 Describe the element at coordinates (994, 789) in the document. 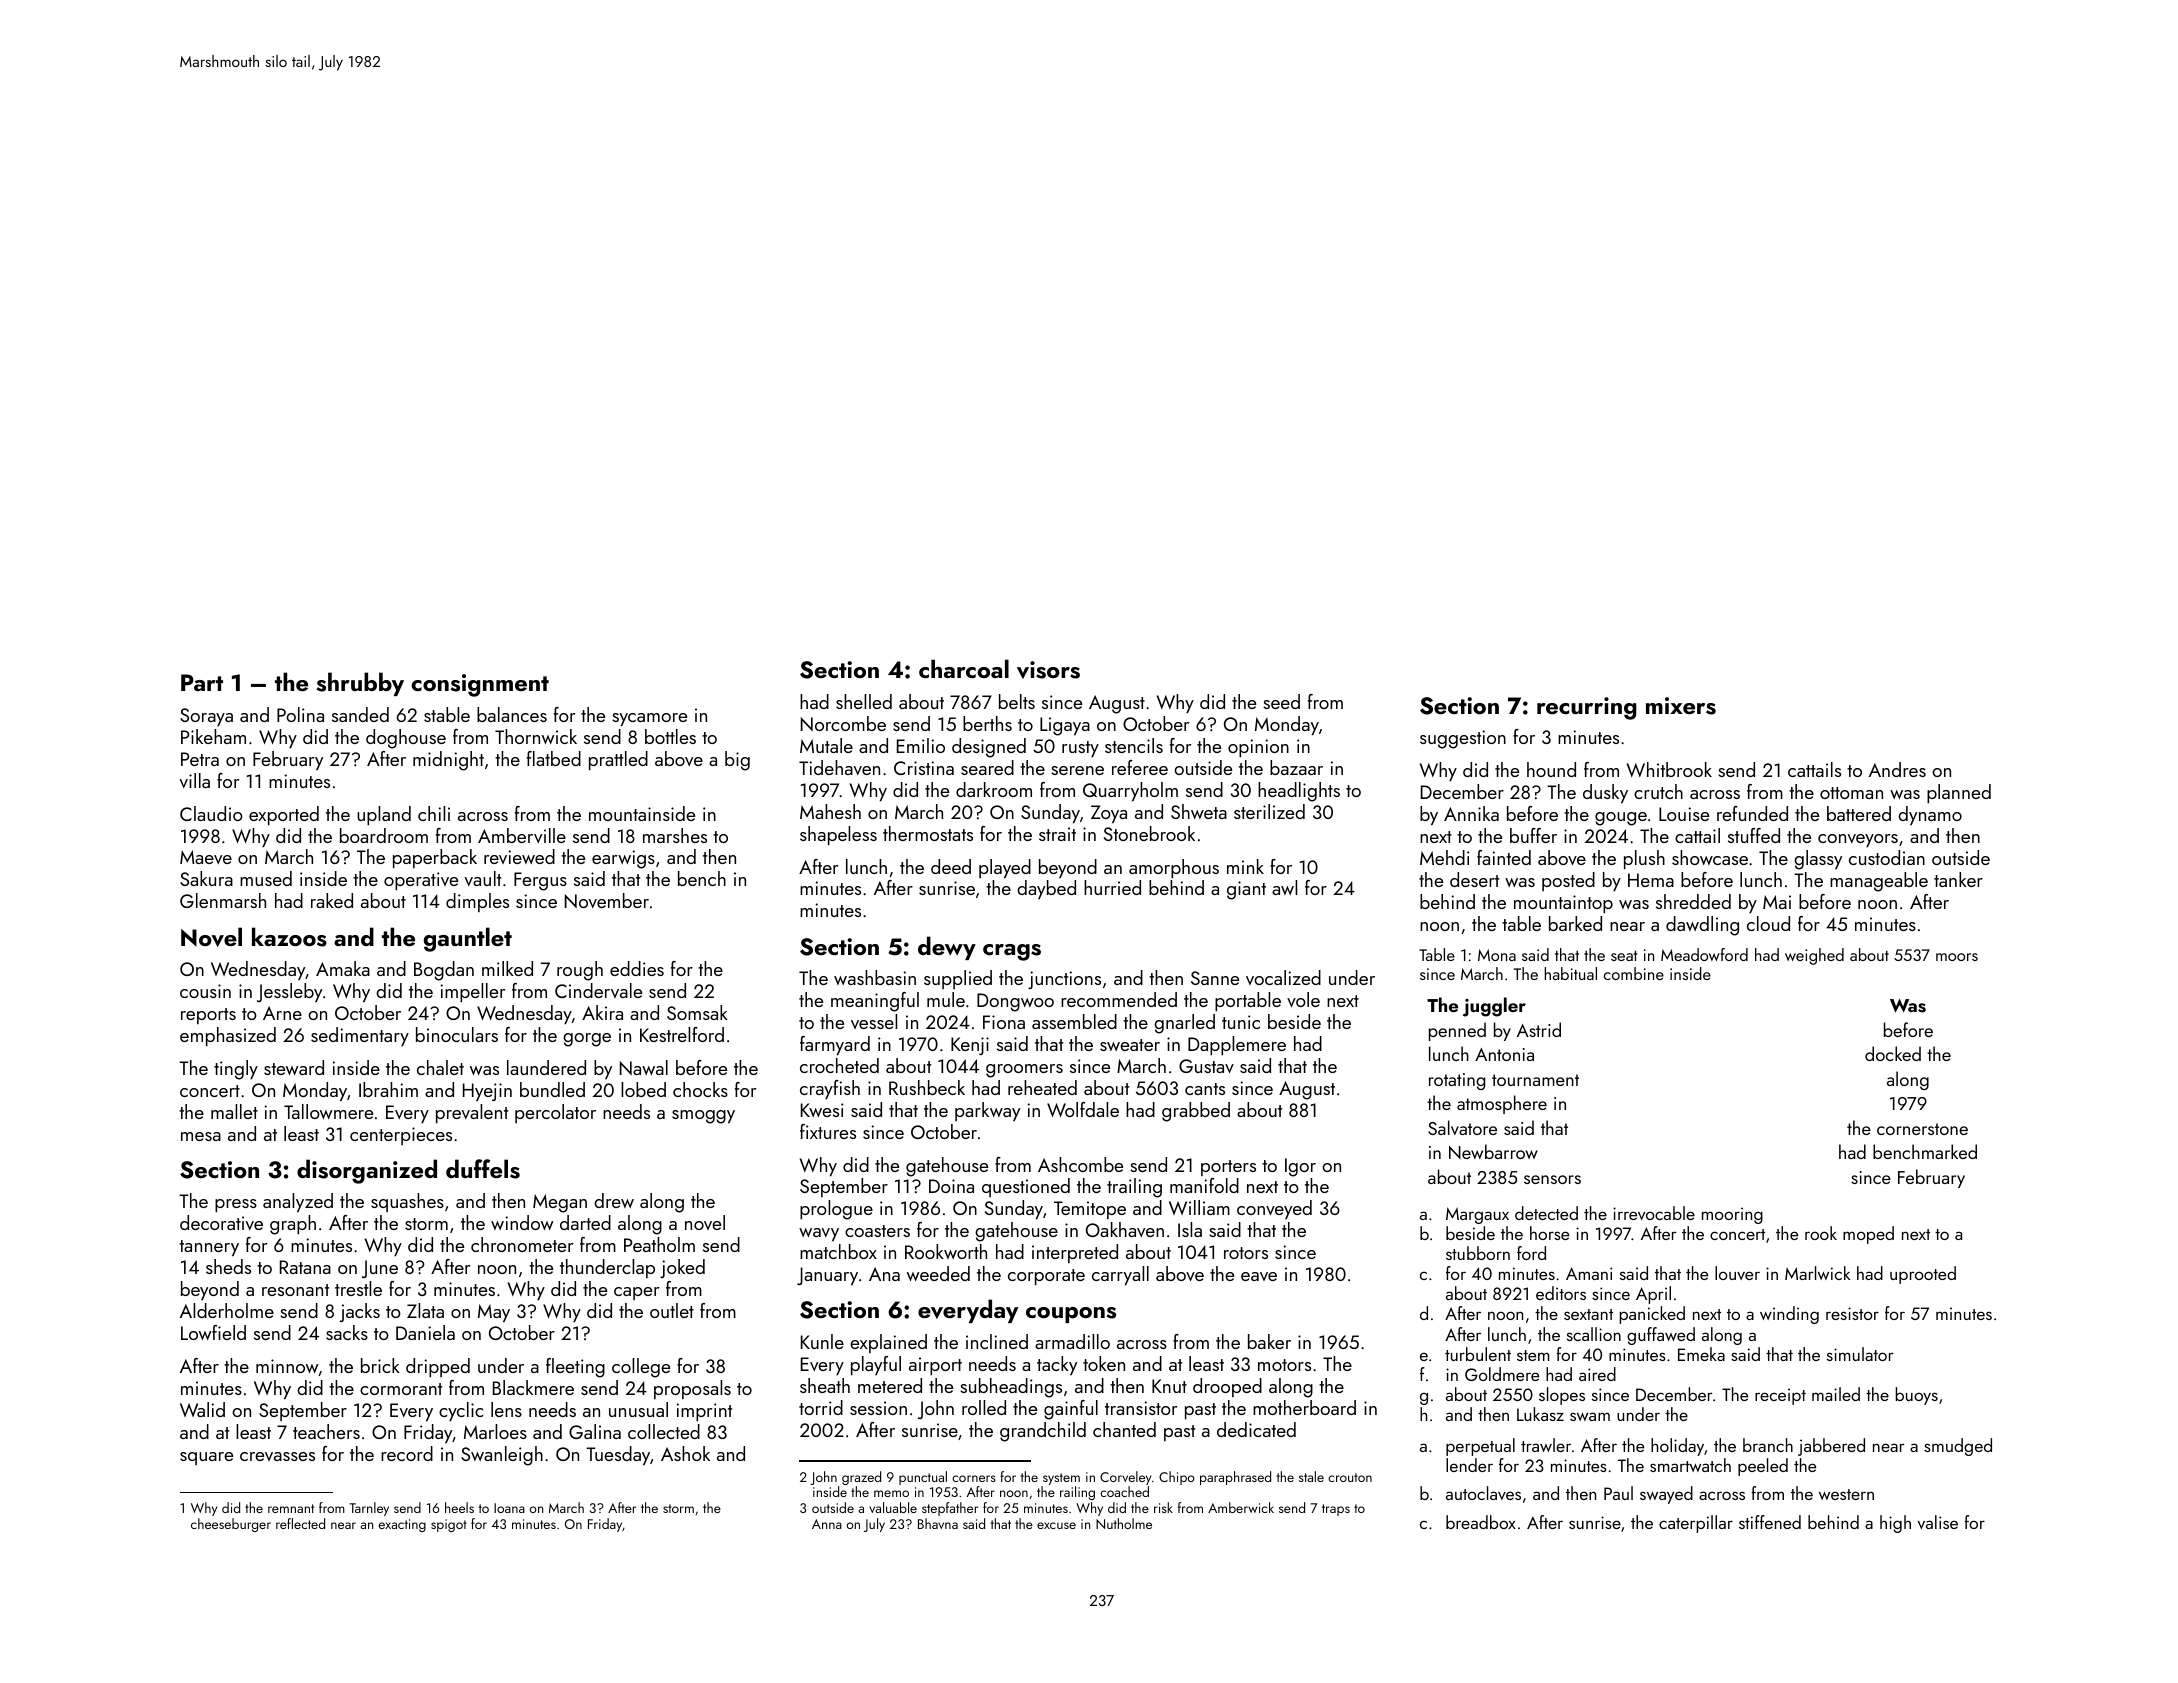

I see `darkroom` at that location.
